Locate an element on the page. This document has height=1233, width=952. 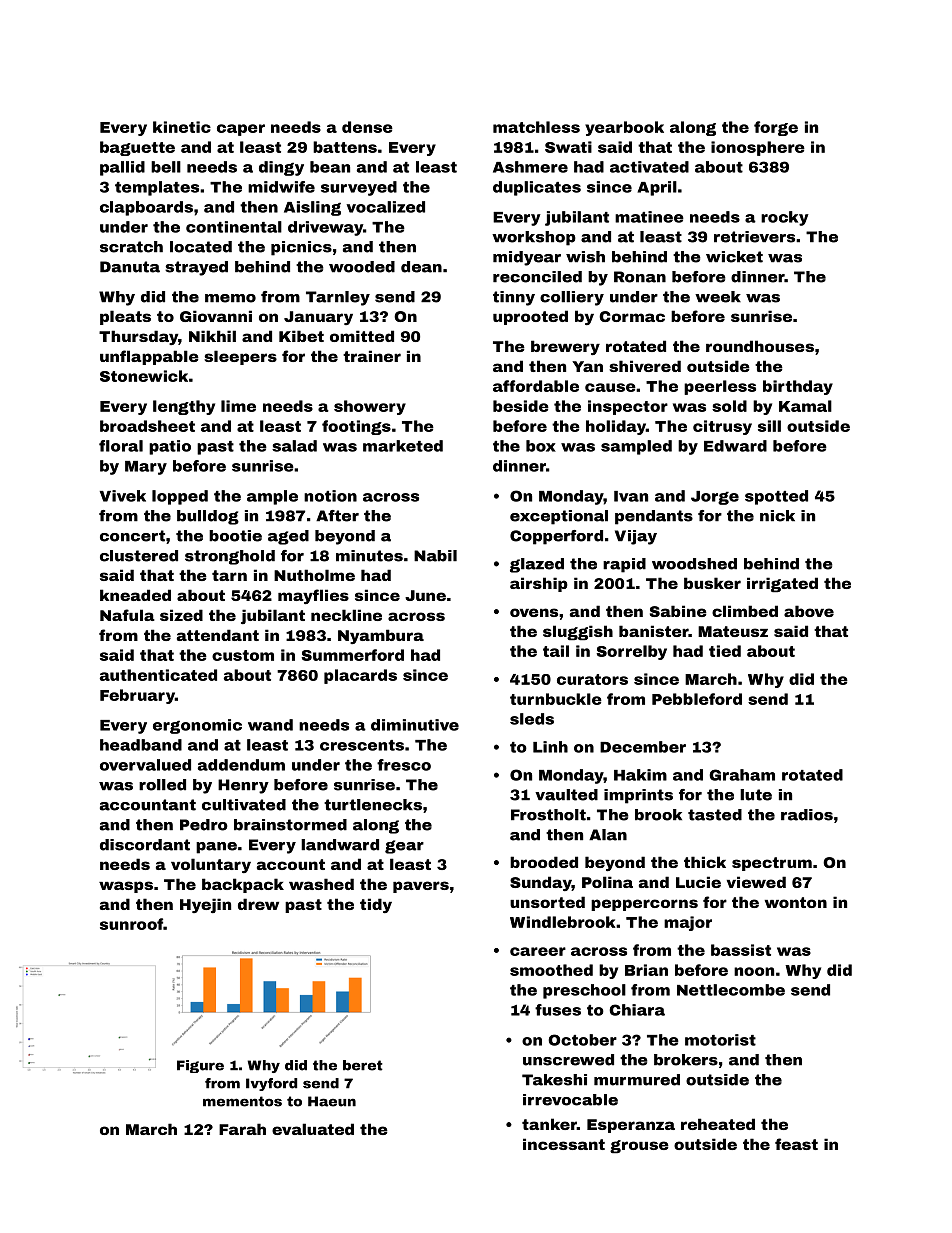
Kamal is located at coordinates (805, 406).
